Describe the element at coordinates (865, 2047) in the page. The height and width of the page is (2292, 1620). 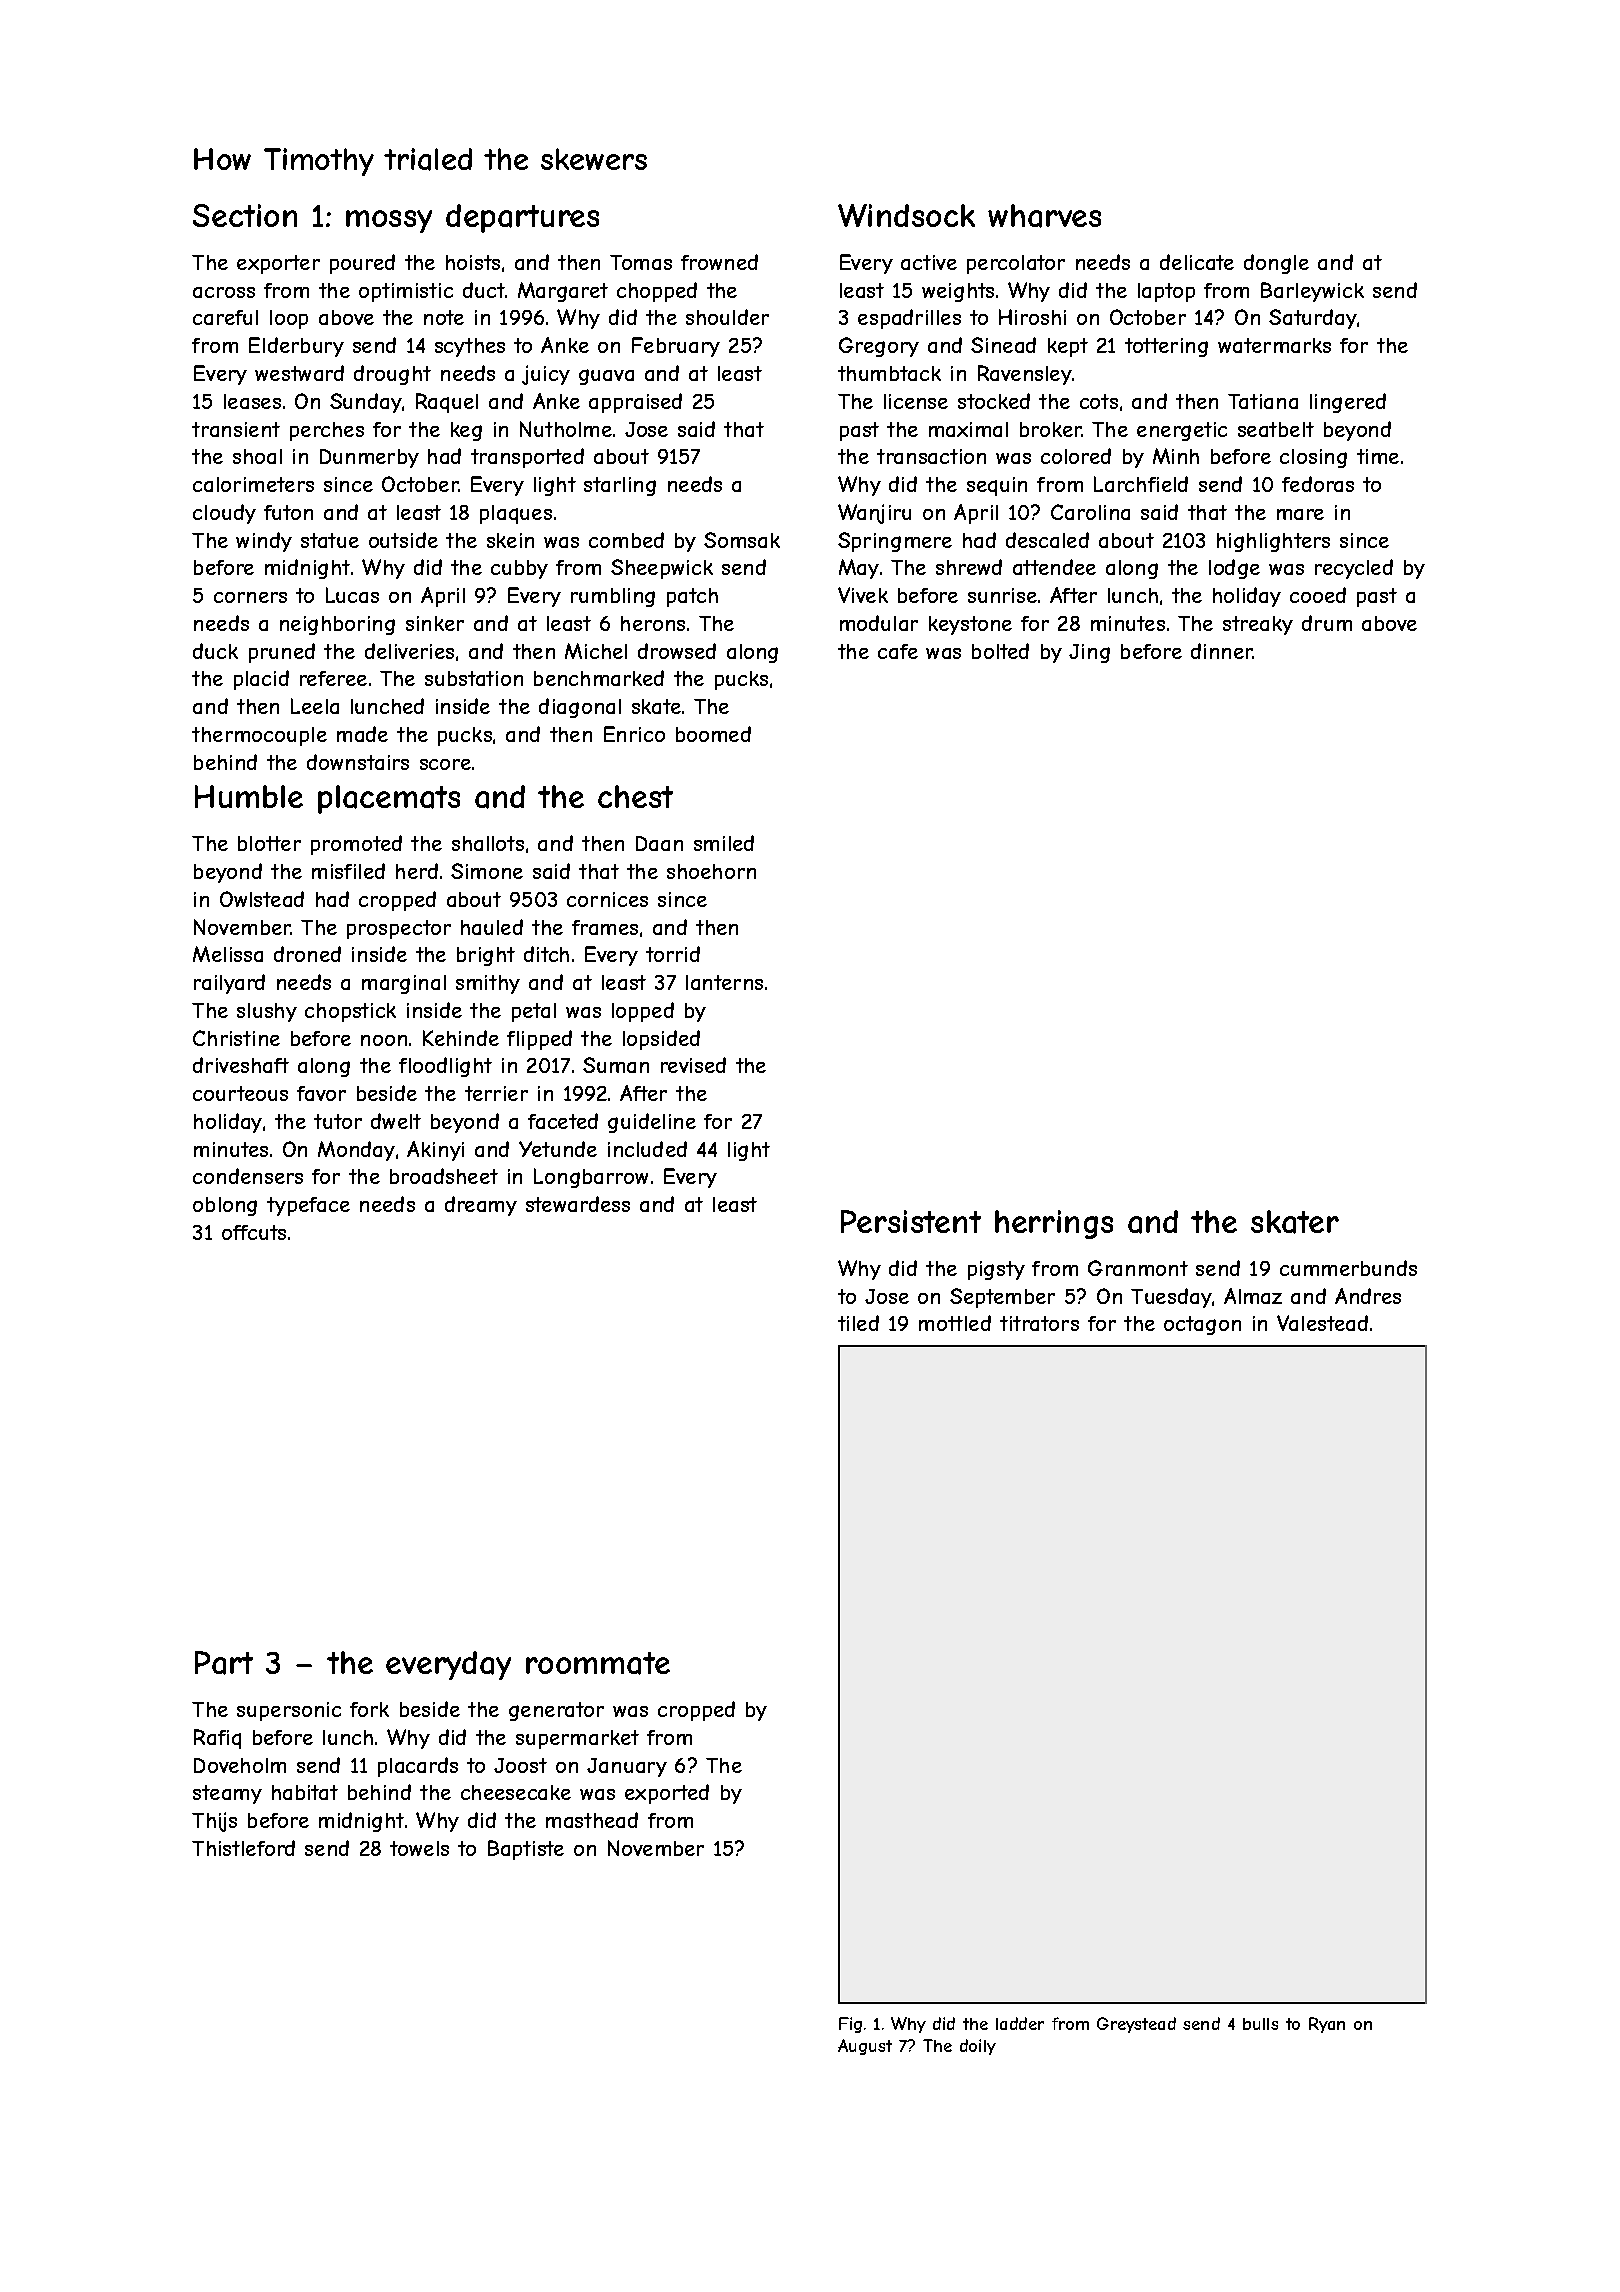
I see `August` at that location.
